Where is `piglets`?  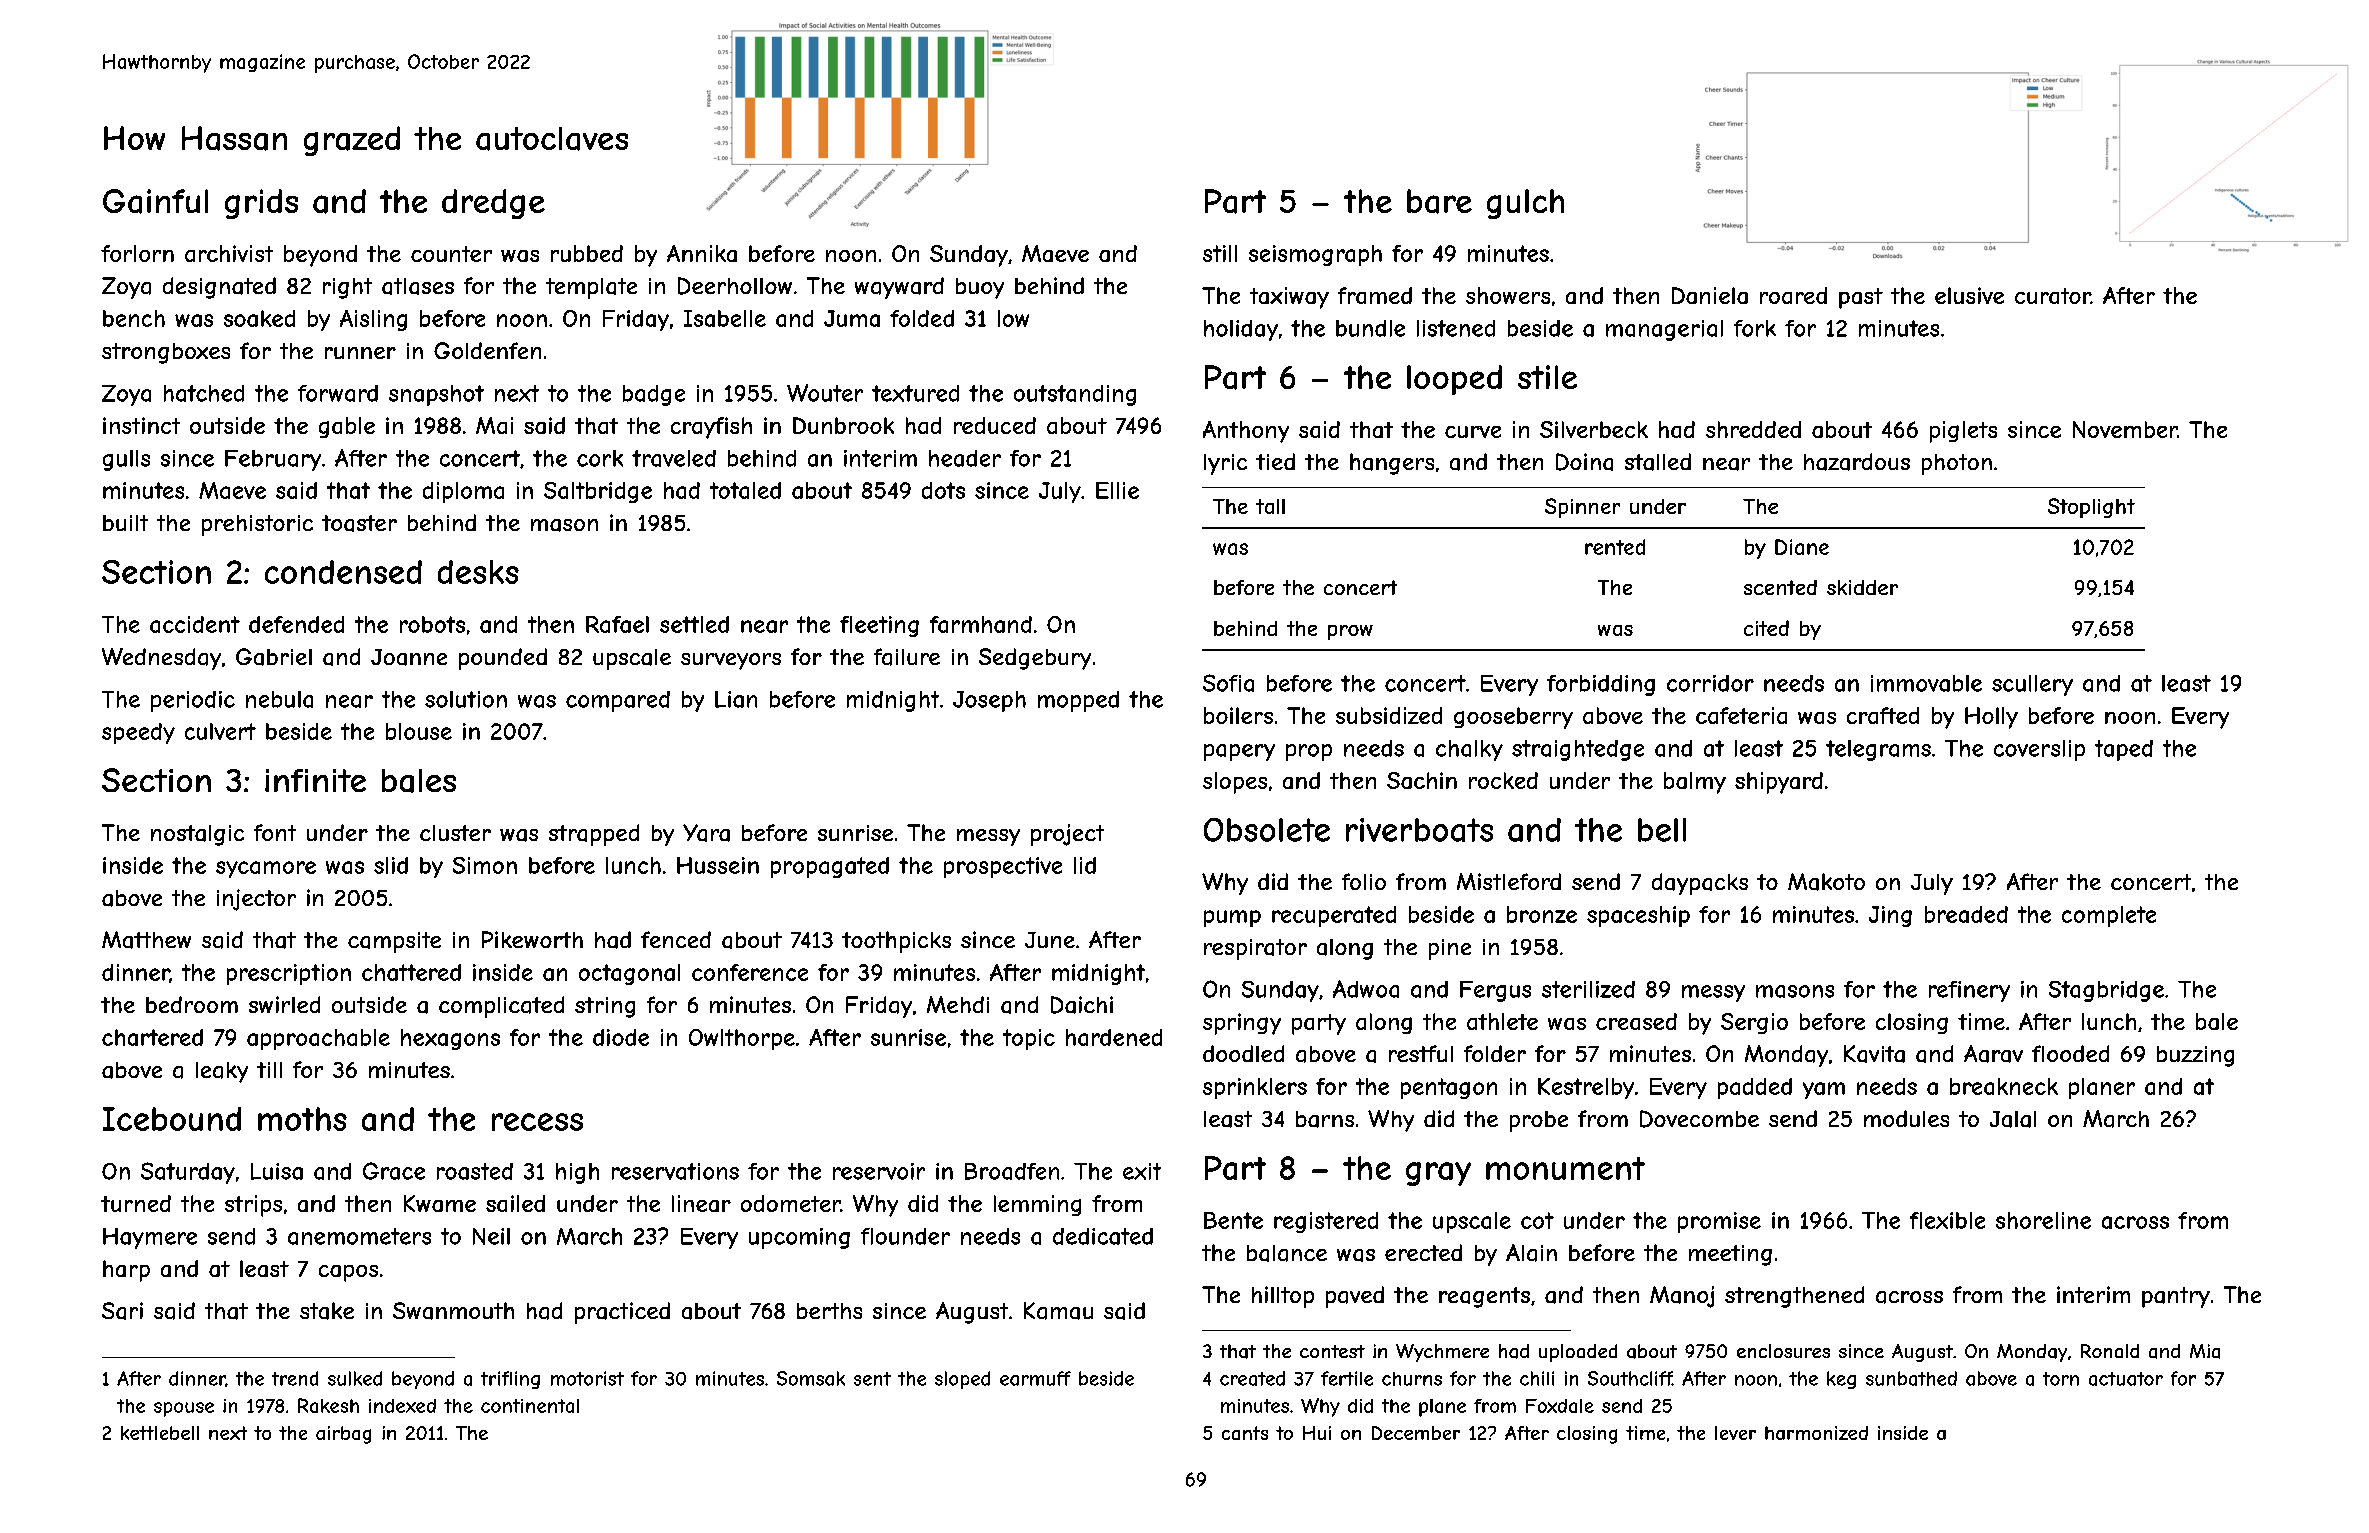 piglets is located at coordinates (1963, 432).
